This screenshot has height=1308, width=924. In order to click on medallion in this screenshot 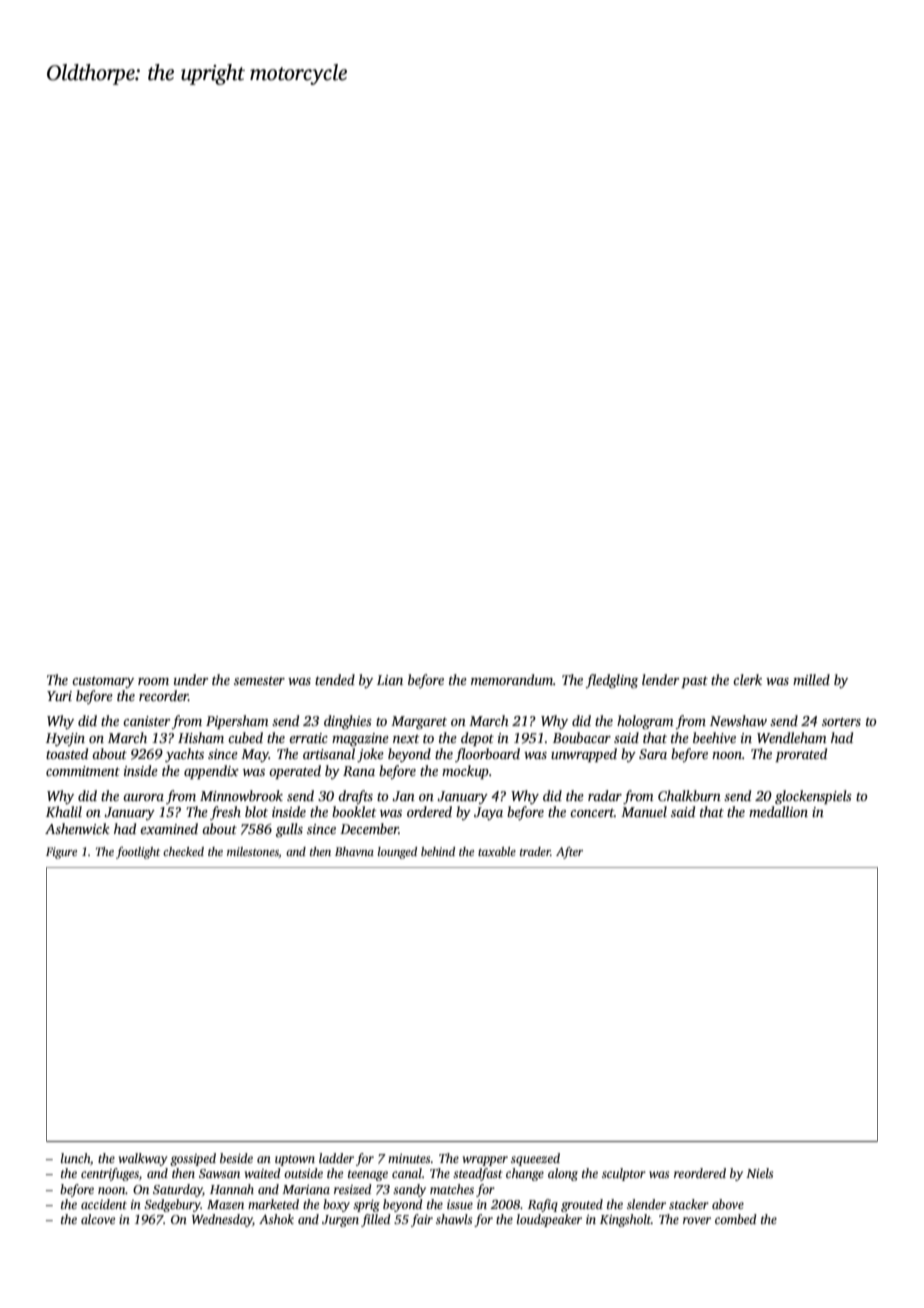, I will do `click(778, 811)`.
